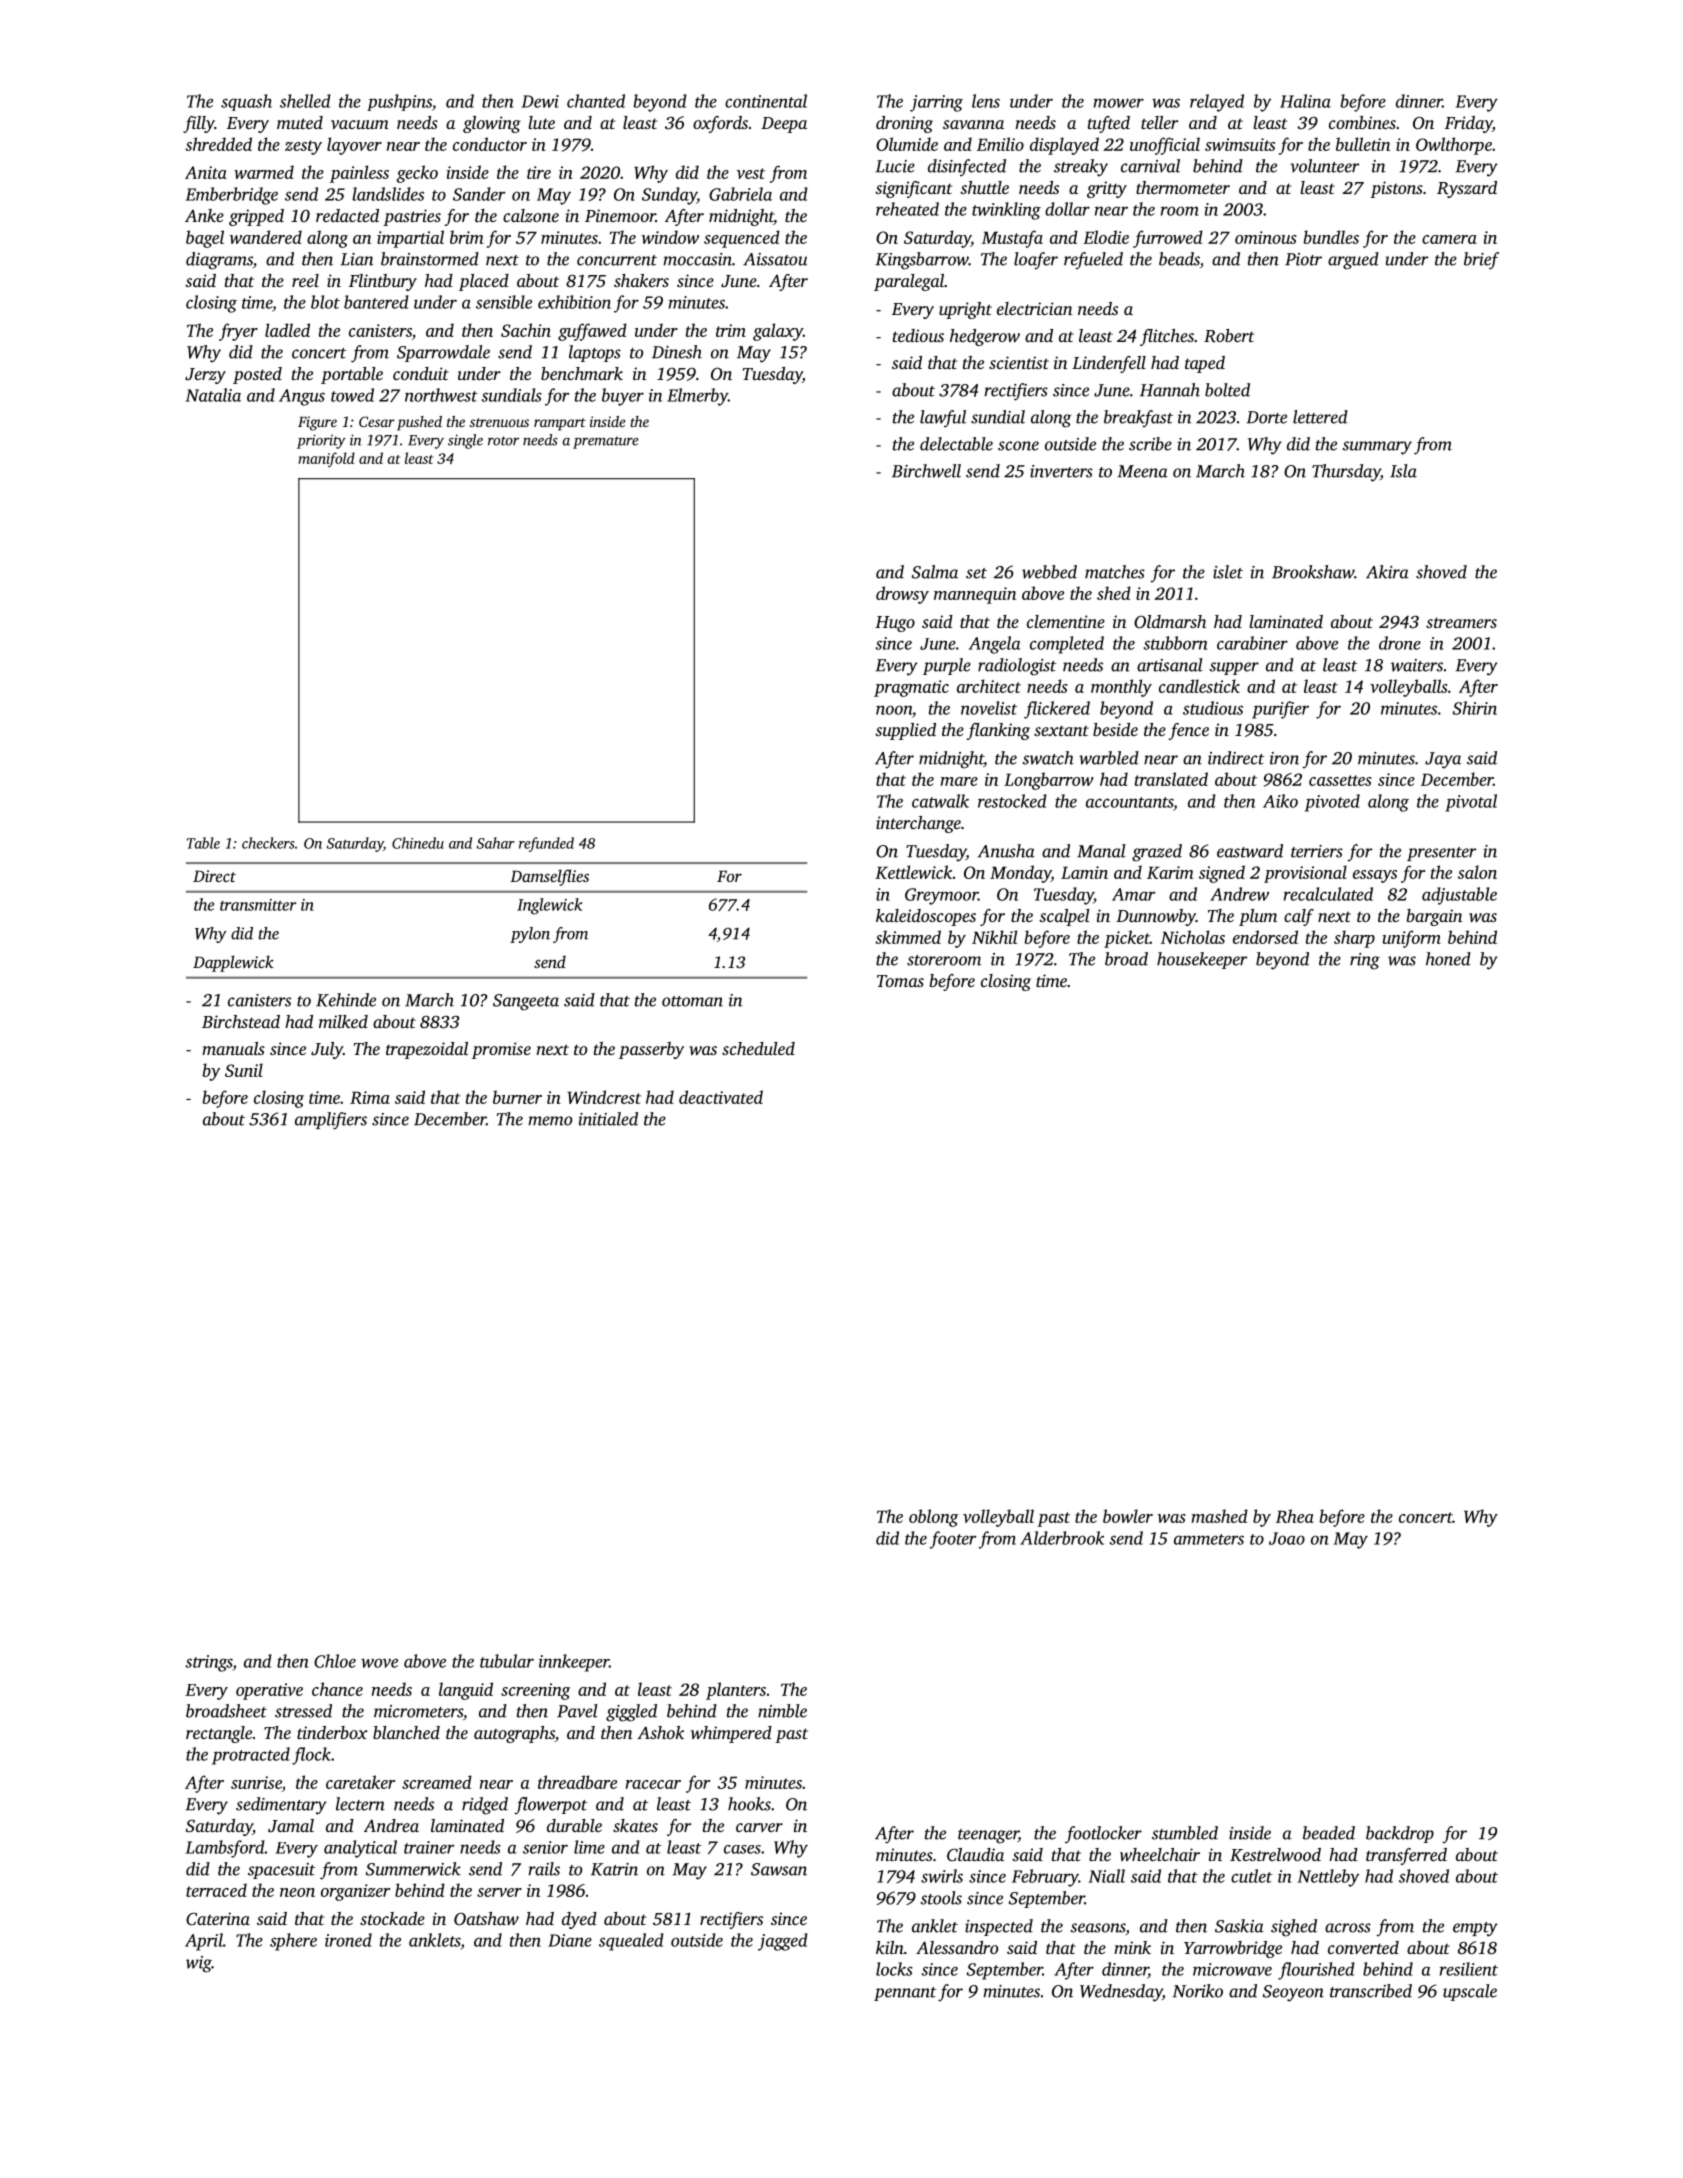 The image size is (1683, 2178). What do you see at coordinates (1461, 622) in the page?
I see `streamers` at bounding box center [1461, 622].
